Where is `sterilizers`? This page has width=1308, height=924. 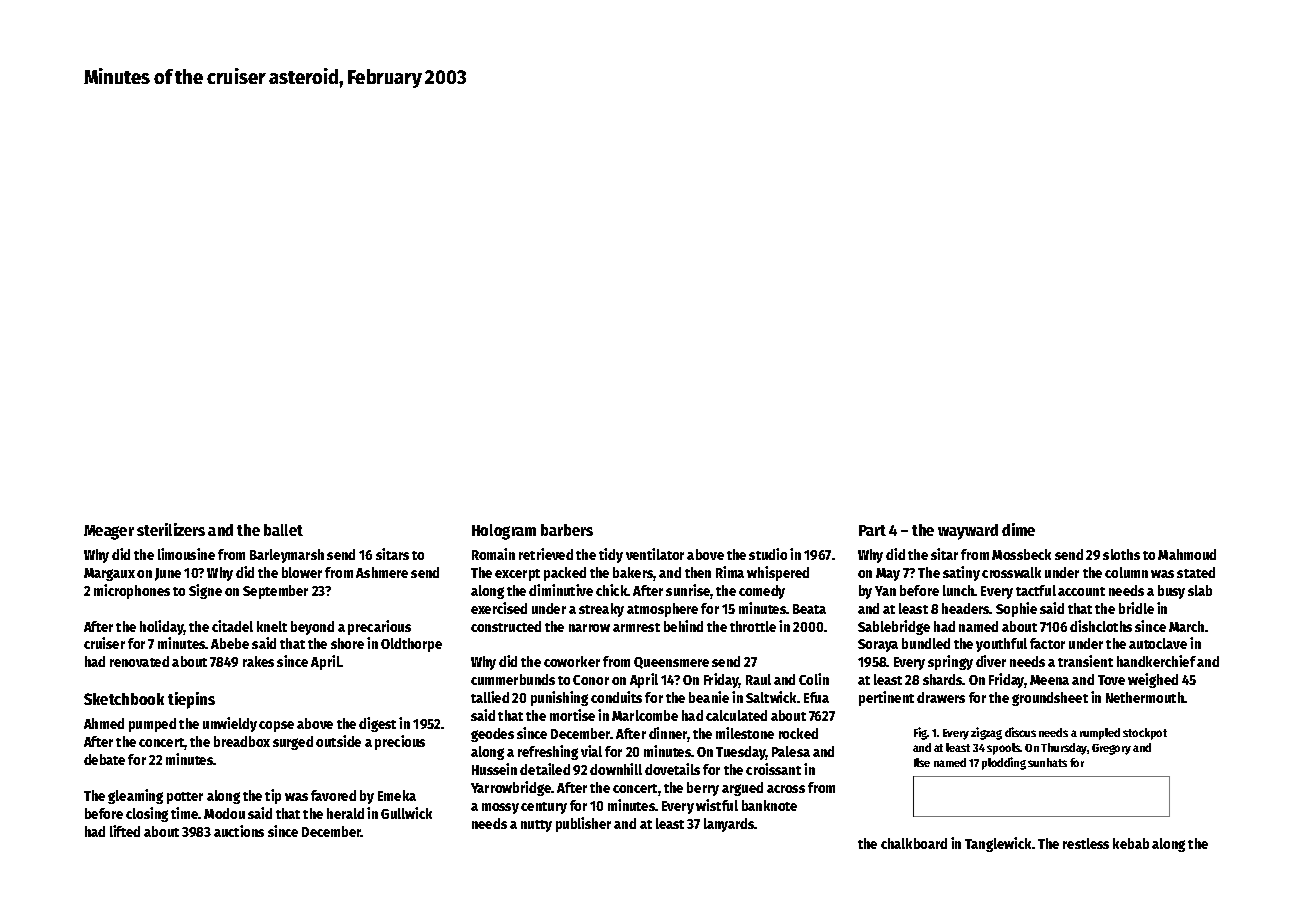 sterilizers is located at coordinates (171, 529).
